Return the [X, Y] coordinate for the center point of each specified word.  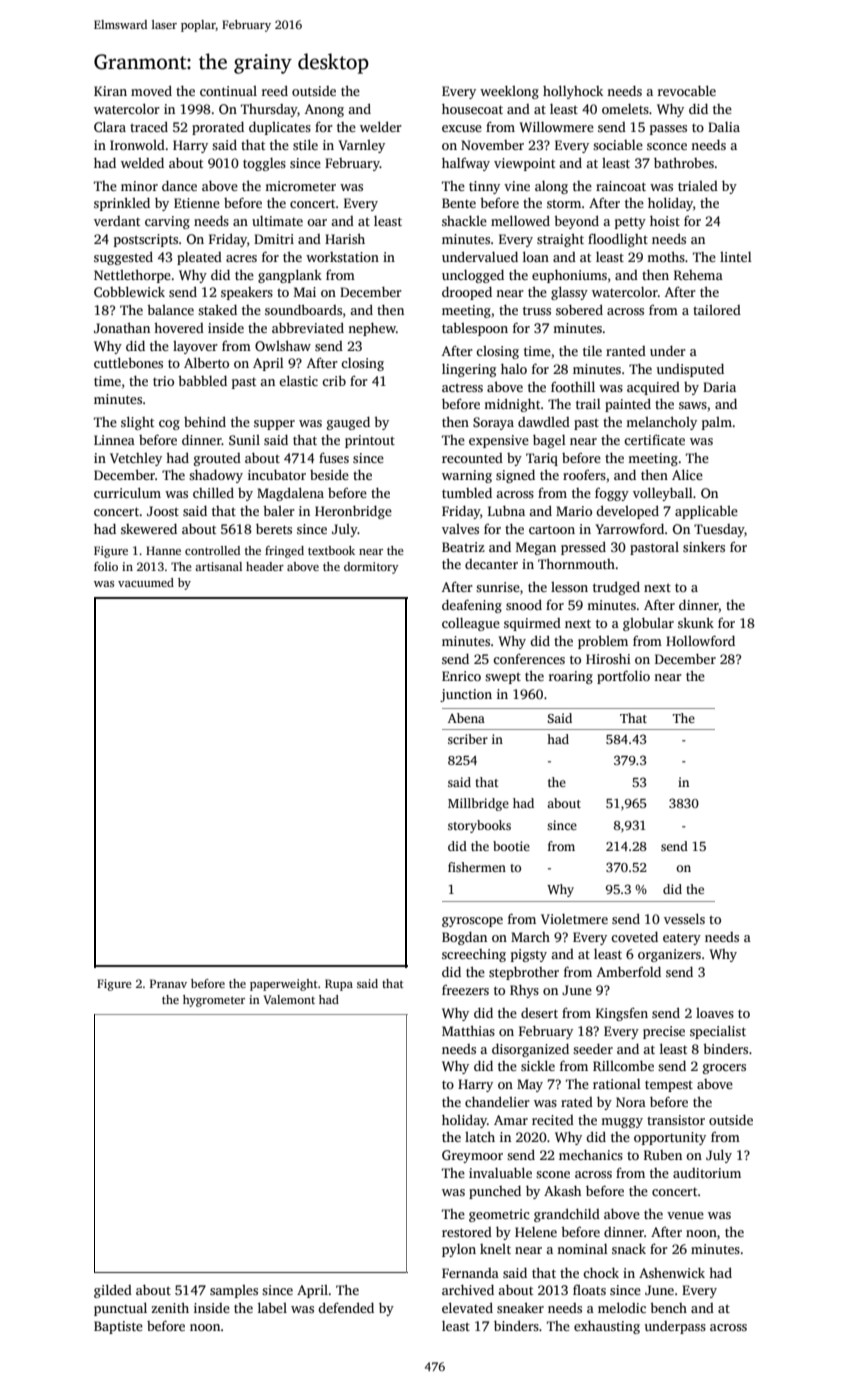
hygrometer [214, 1001]
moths [666, 257]
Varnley [361, 146]
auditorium [707, 1173]
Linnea [114, 440]
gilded [113, 1291]
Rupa [339, 985]
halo [514, 369]
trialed [698, 186]
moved [151, 90]
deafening [472, 606]
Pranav [168, 983]
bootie [511, 846]
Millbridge [478, 804]
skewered [149, 529]
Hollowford [700, 640]
